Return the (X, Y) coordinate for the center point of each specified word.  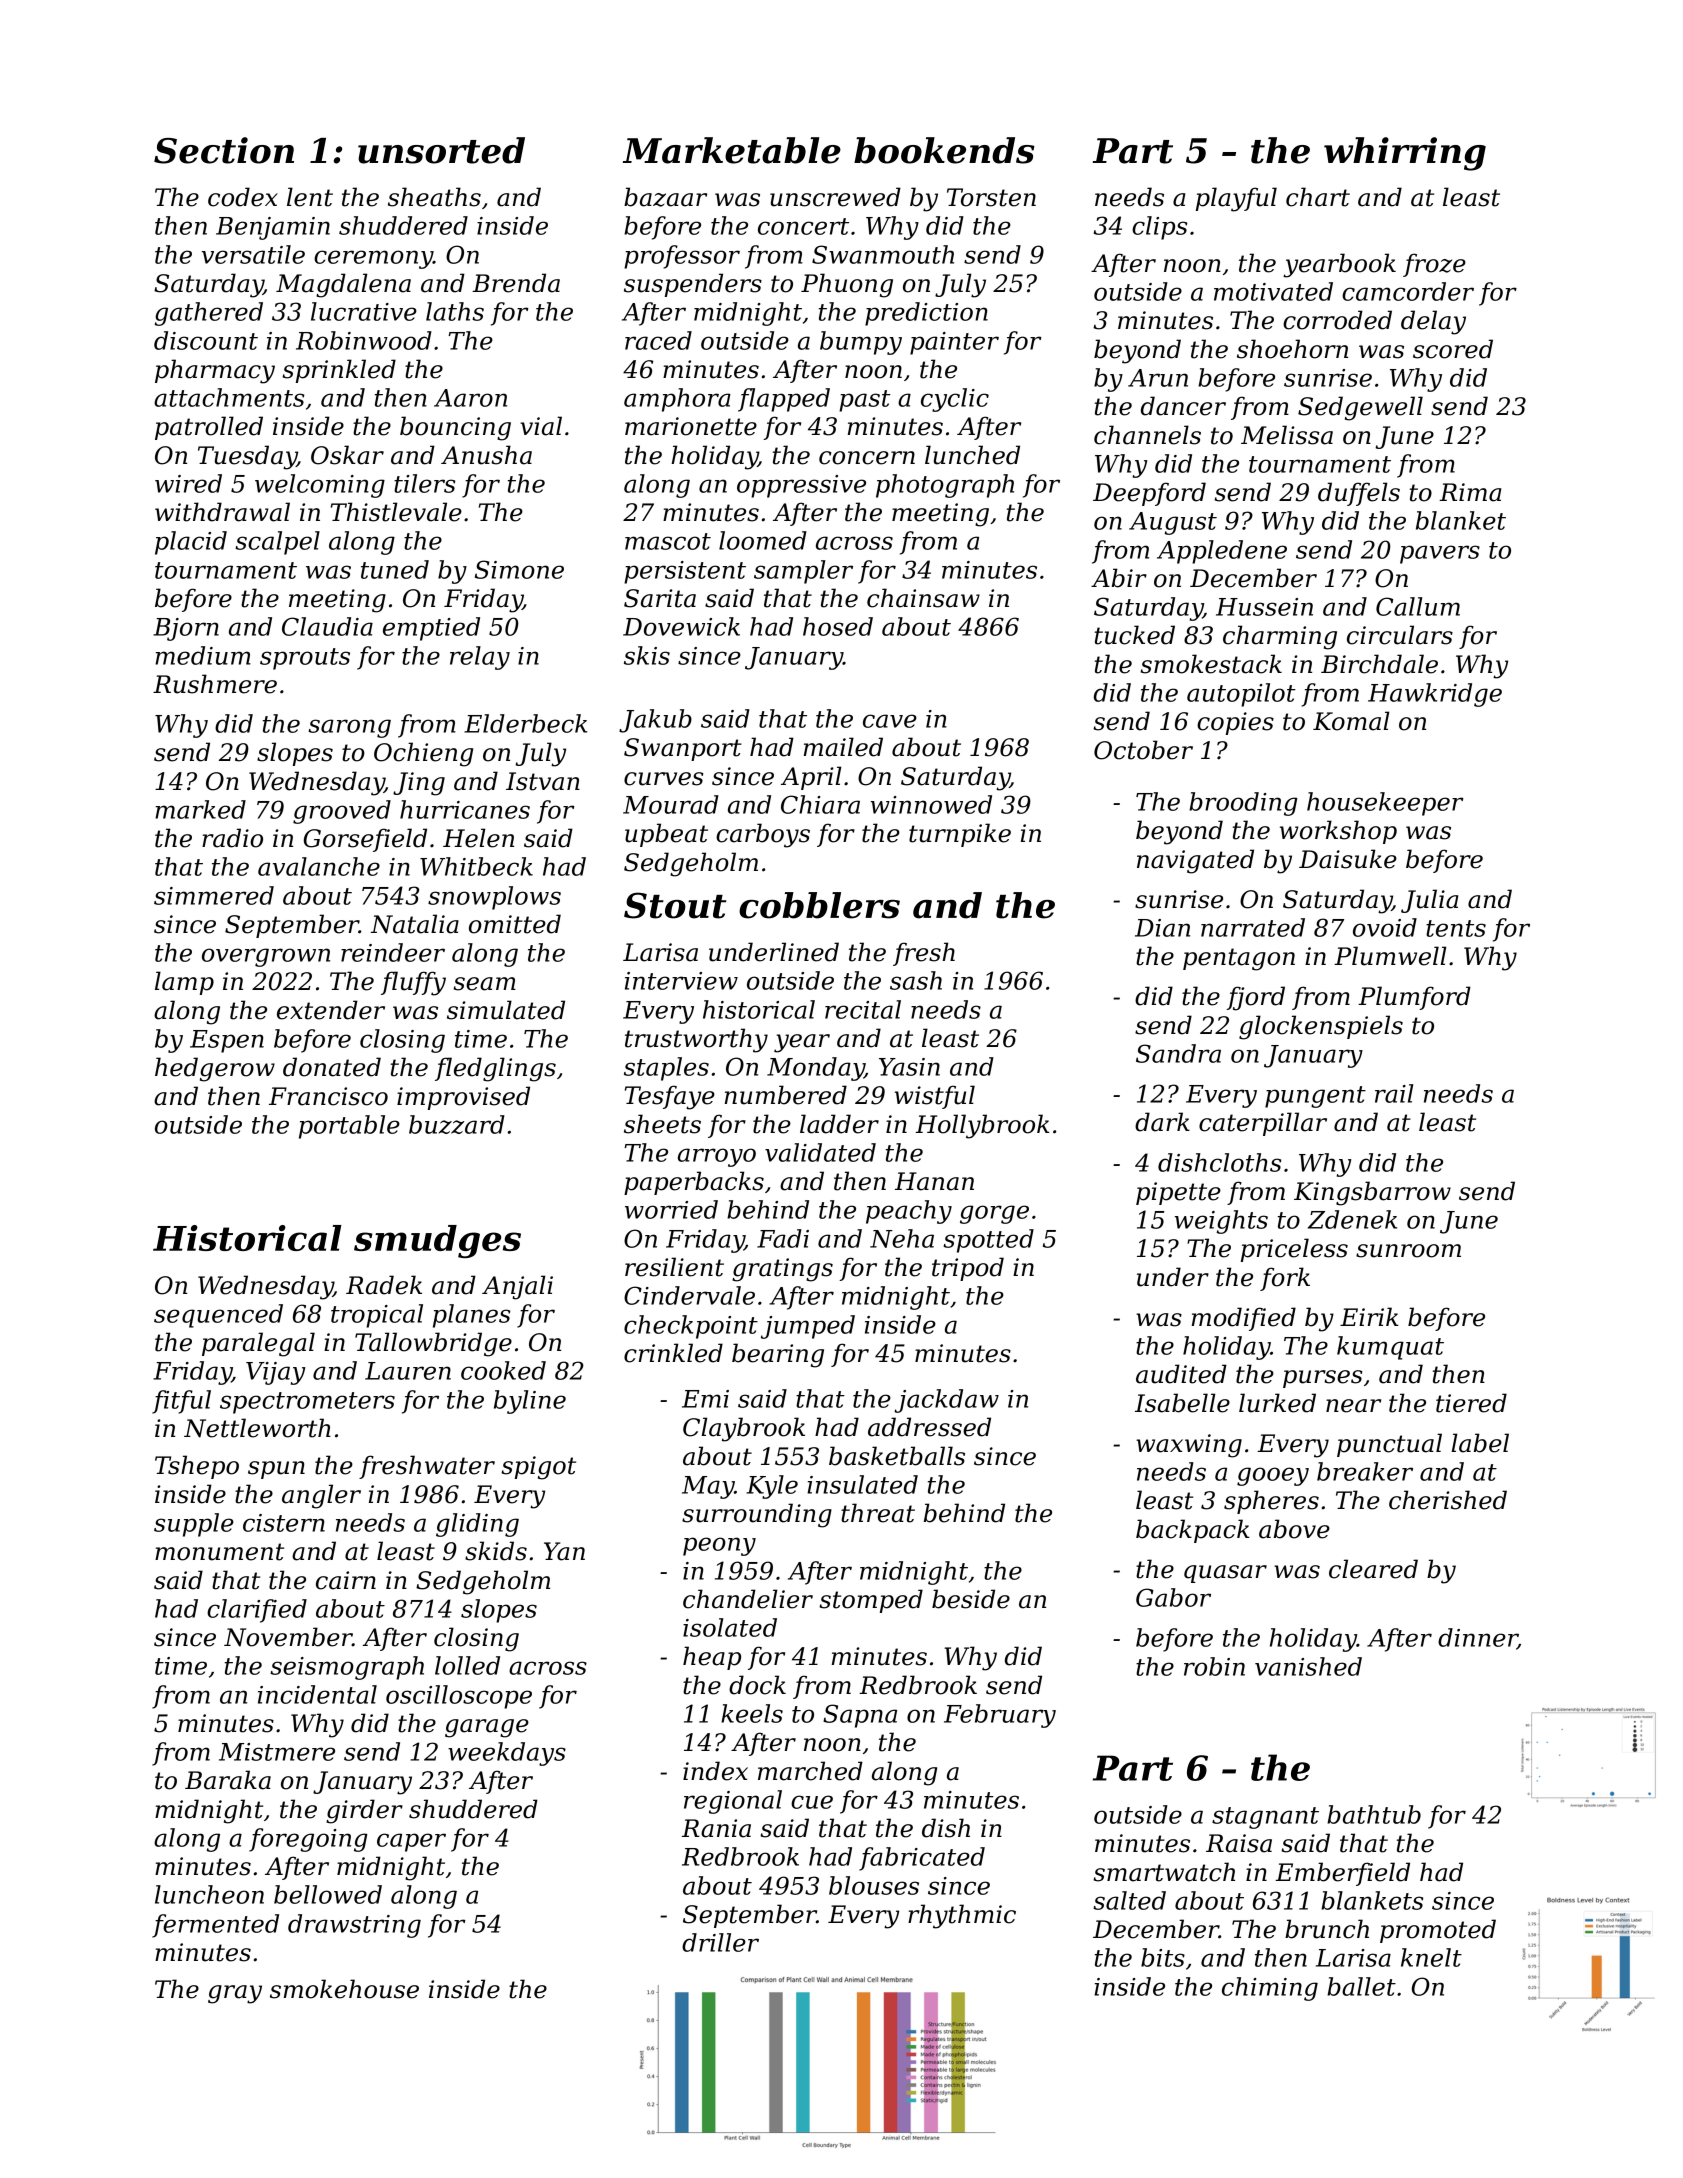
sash (916, 980)
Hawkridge (1435, 695)
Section (224, 150)
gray (235, 1994)
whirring (1405, 154)
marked (200, 809)
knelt (1431, 1957)
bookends (944, 150)
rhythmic (962, 1916)
